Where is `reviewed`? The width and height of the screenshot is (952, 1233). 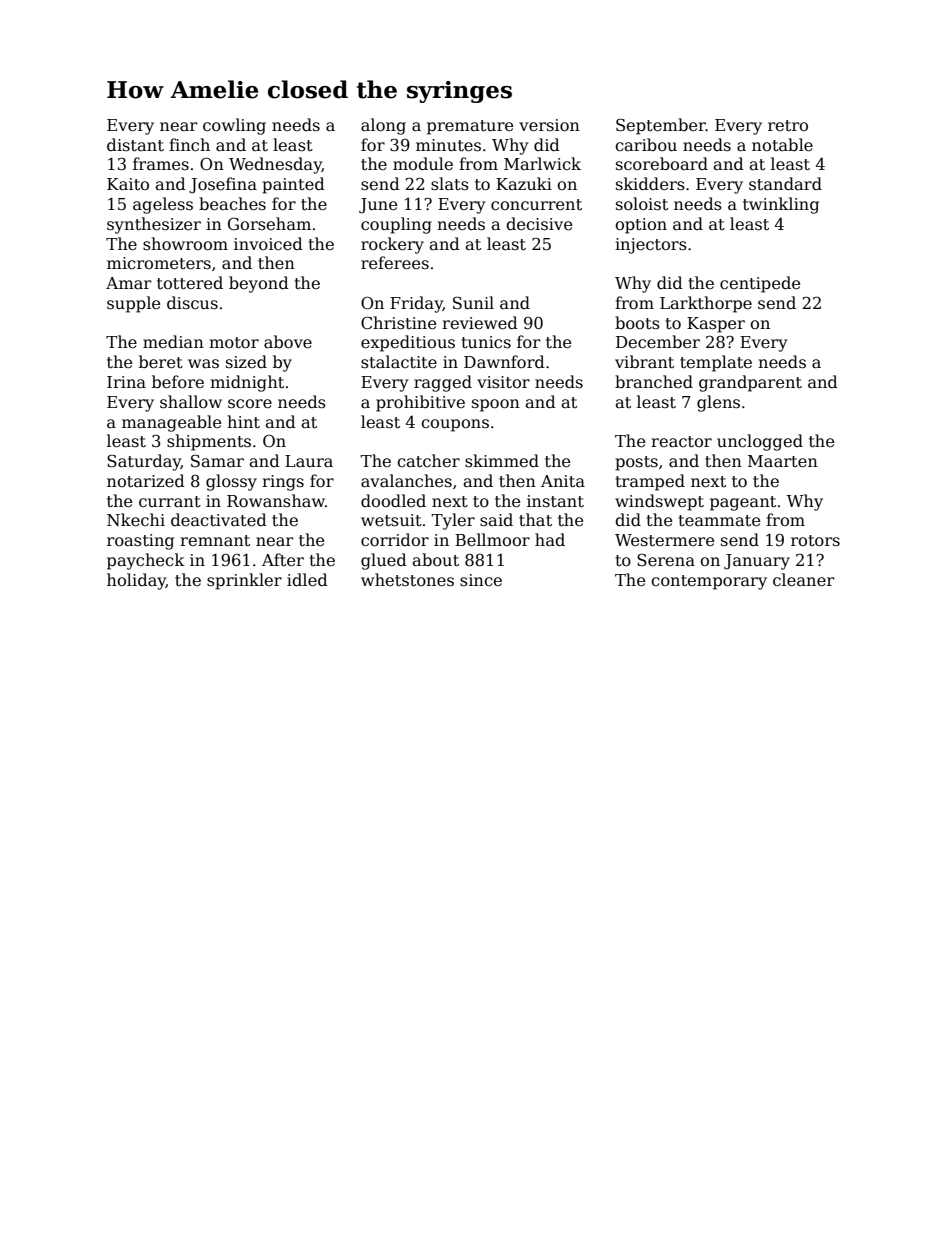 reviewed is located at coordinates (480, 323).
